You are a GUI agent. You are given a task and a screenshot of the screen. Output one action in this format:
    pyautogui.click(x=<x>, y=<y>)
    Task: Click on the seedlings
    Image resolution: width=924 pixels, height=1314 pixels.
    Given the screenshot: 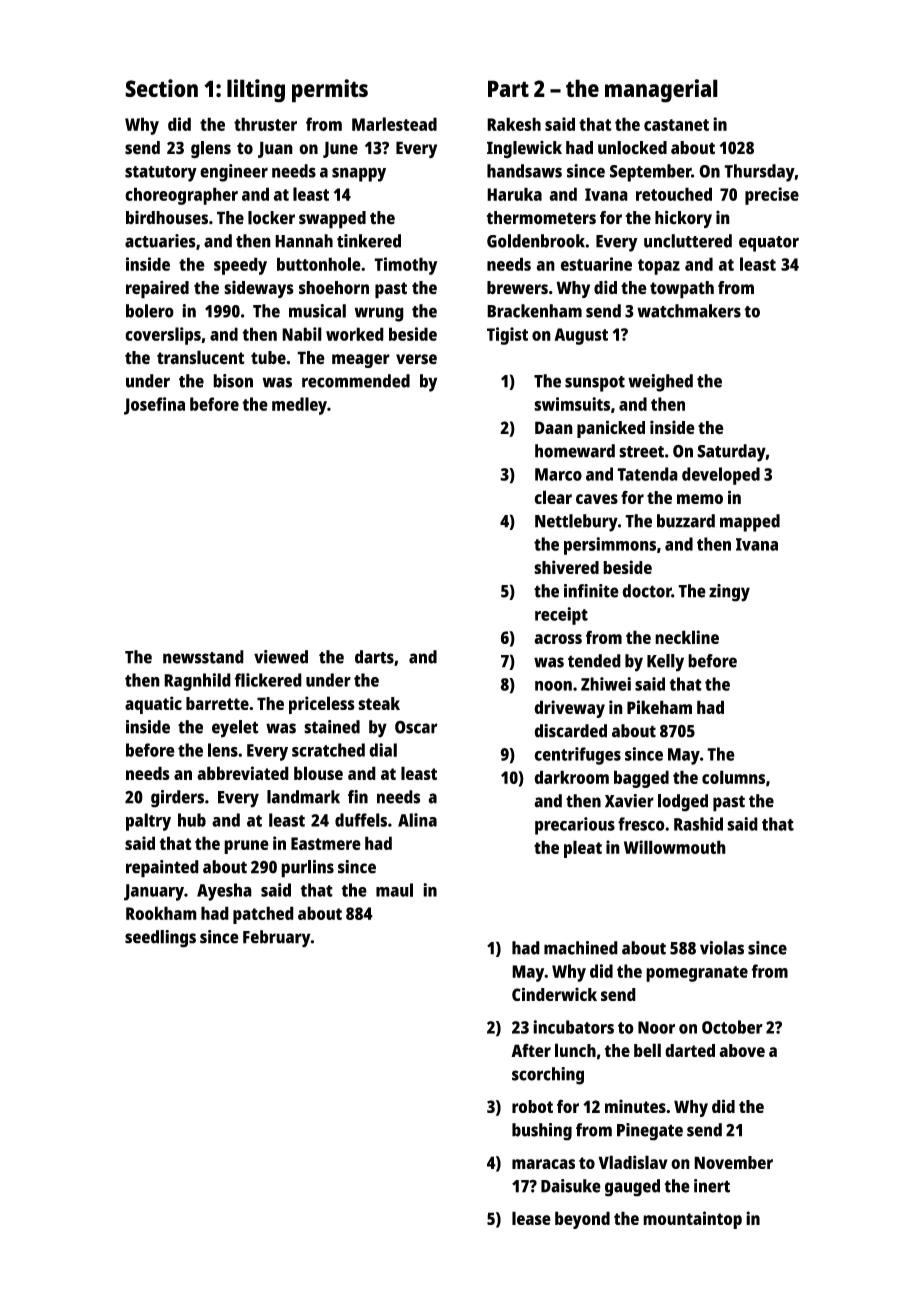 What is the action you would take?
    pyautogui.click(x=160, y=939)
